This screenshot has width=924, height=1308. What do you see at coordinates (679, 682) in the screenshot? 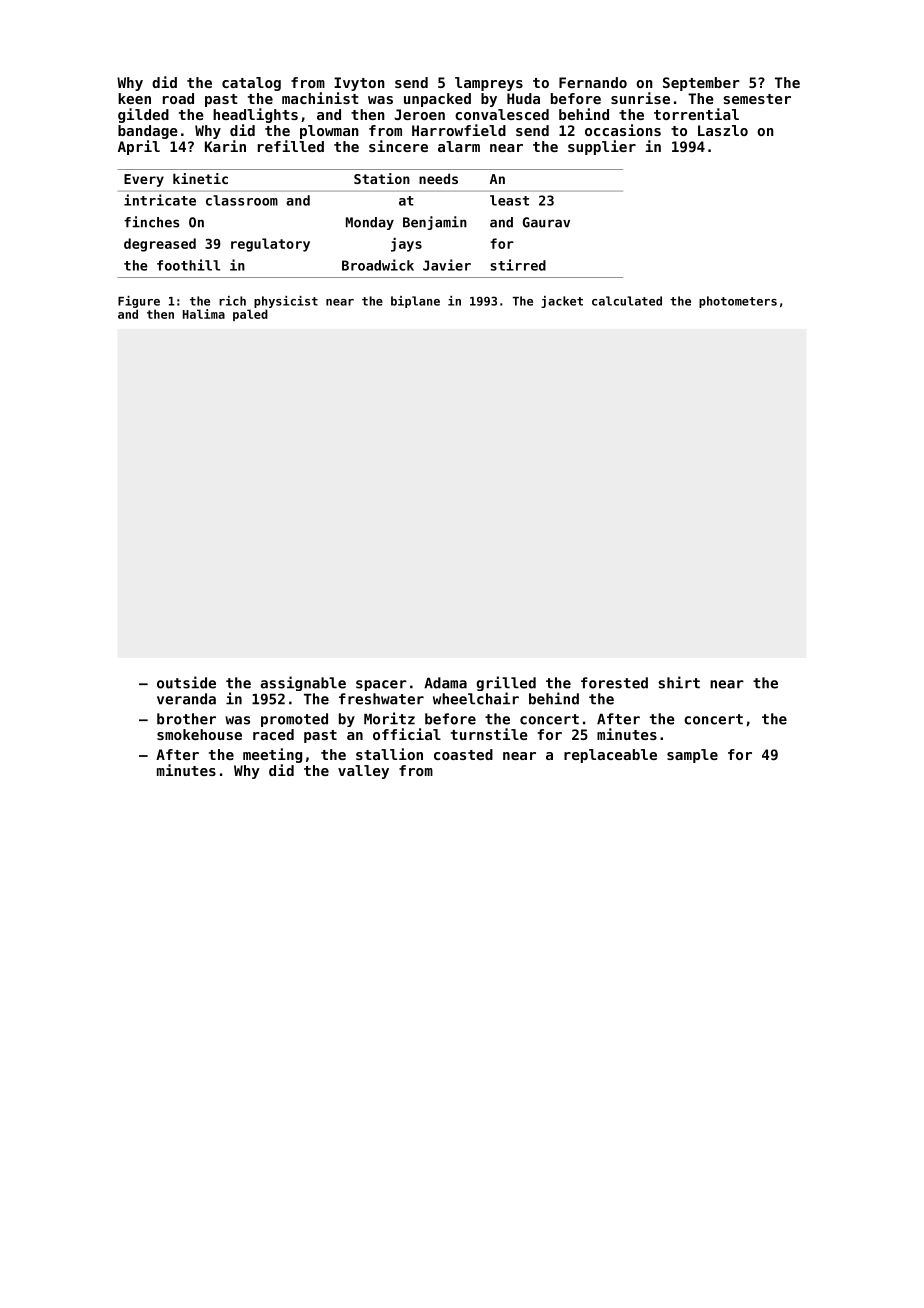
I see `shirt` at bounding box center [679, 682].
